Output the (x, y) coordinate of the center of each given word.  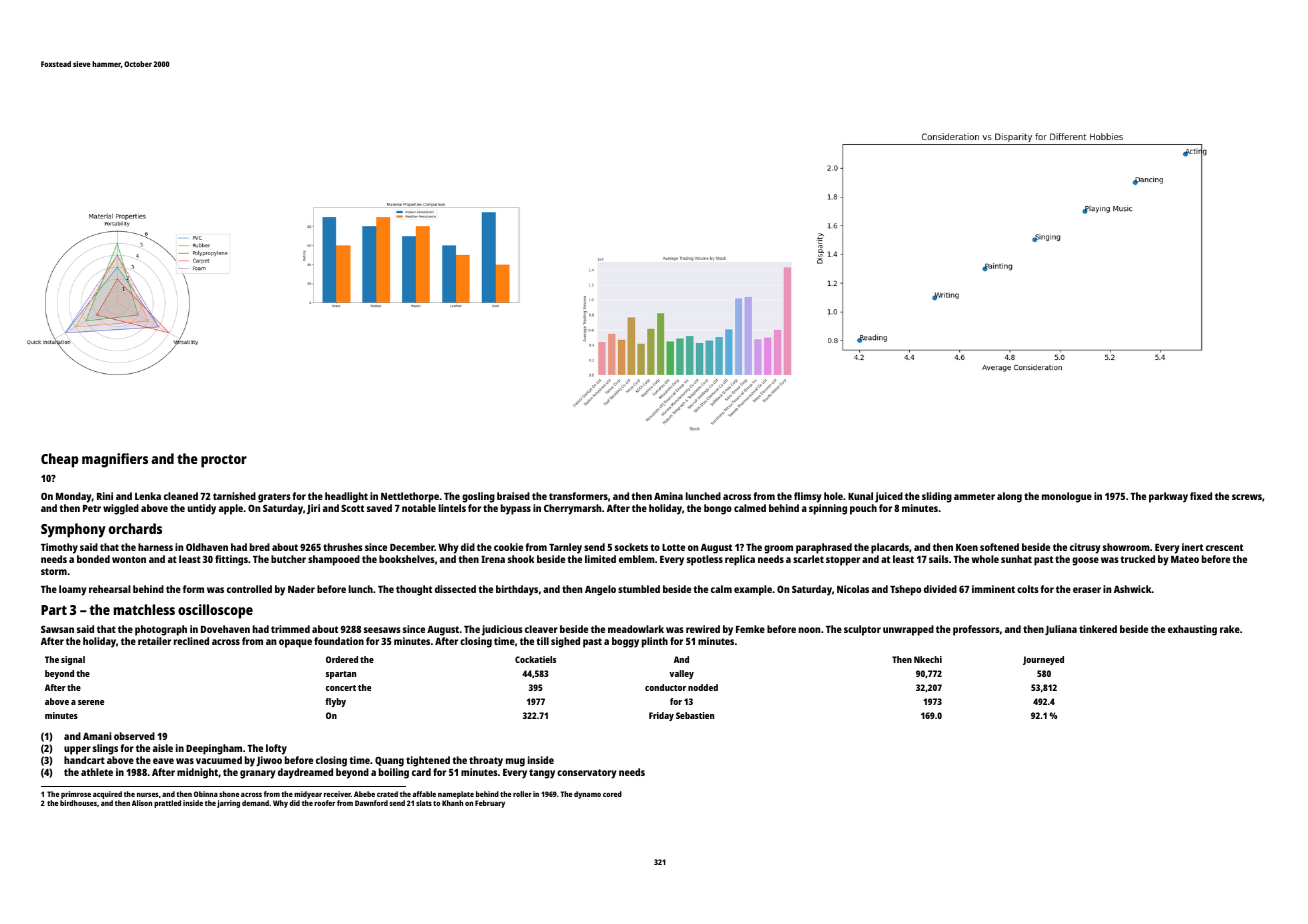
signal (73, 660)
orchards (135, 528)
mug (515, 762)
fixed (1201, 496)
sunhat (1016, 559)
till (542, 641)
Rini (105, 496)
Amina (668, 496)
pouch (863, 509)
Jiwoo (269, 761)
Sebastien (695, 715)
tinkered (1098, 629)
